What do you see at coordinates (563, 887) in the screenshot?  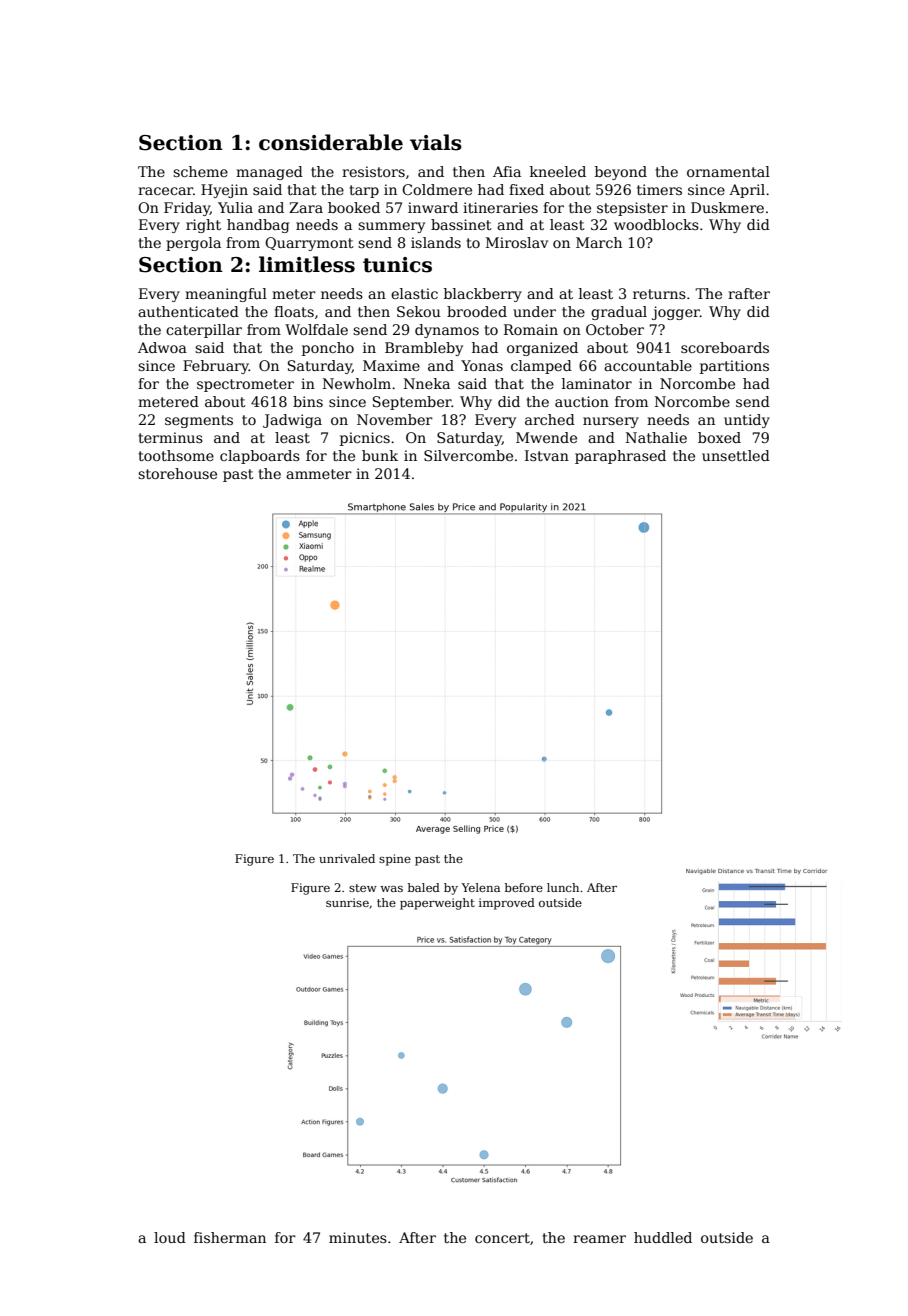 I see `lunch` at bounding box center [563, 887].
